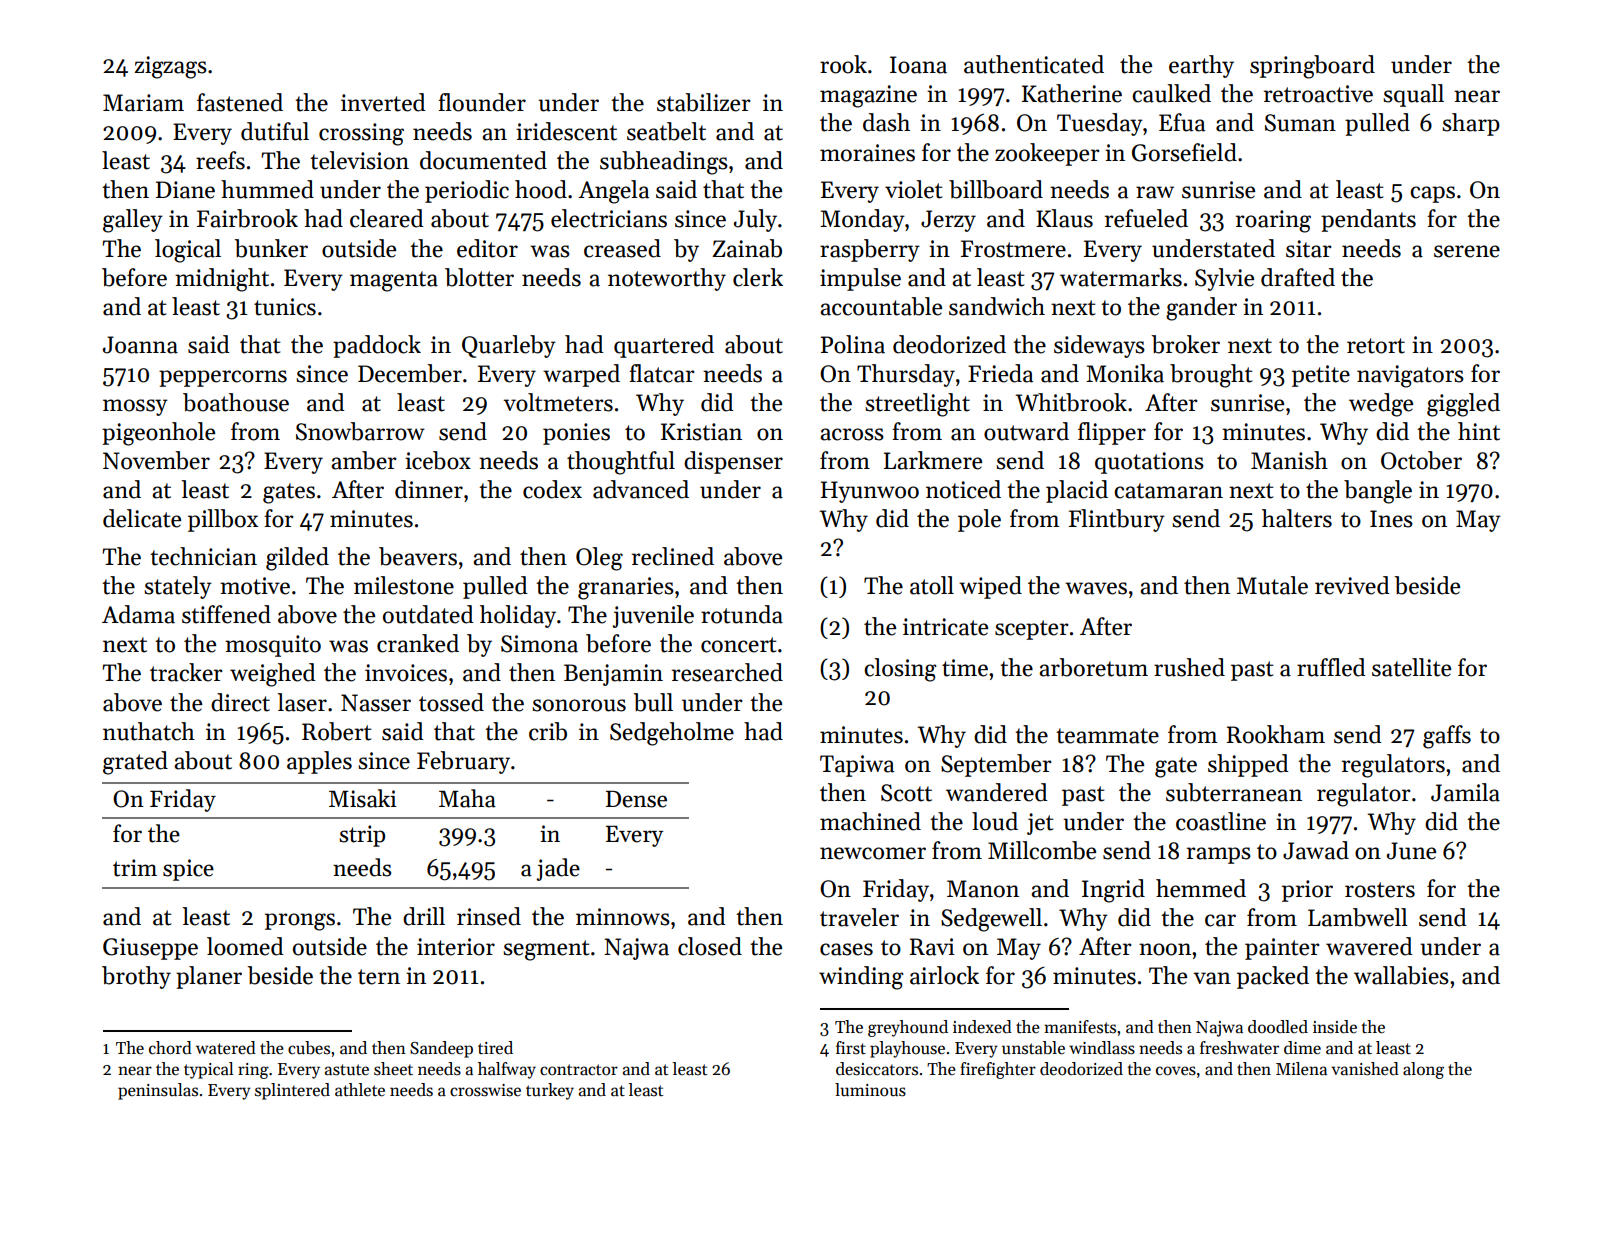  I want to click on warped, so click(581, 375).
